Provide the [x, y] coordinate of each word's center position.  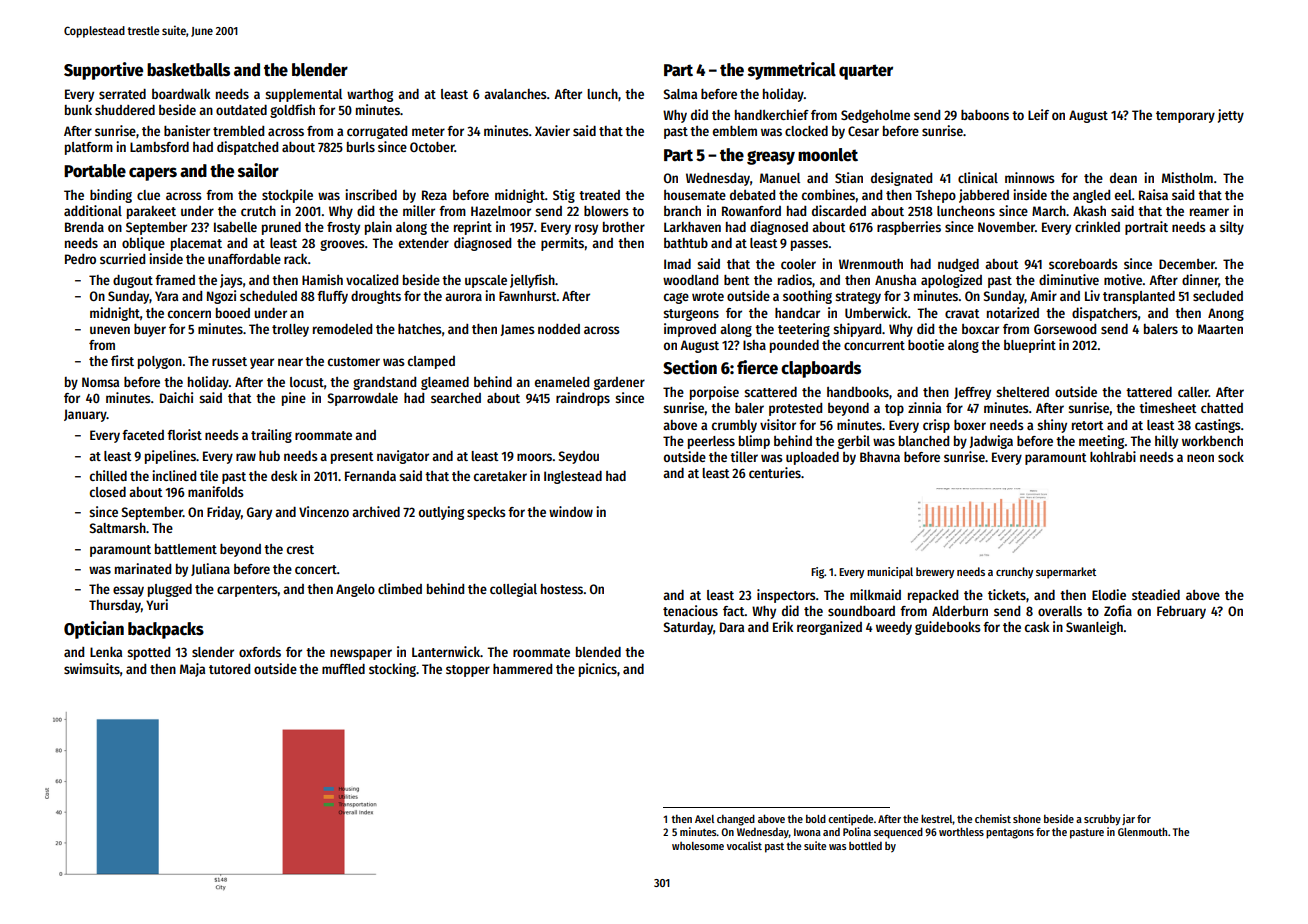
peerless [711, 442]
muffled [343, 669]
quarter [866, 72]
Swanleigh [1094, 628]
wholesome [698, 846]
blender [320, 70]
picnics [598, 670]
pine [294, 399]
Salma [680, 94]
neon [1200, 458]
